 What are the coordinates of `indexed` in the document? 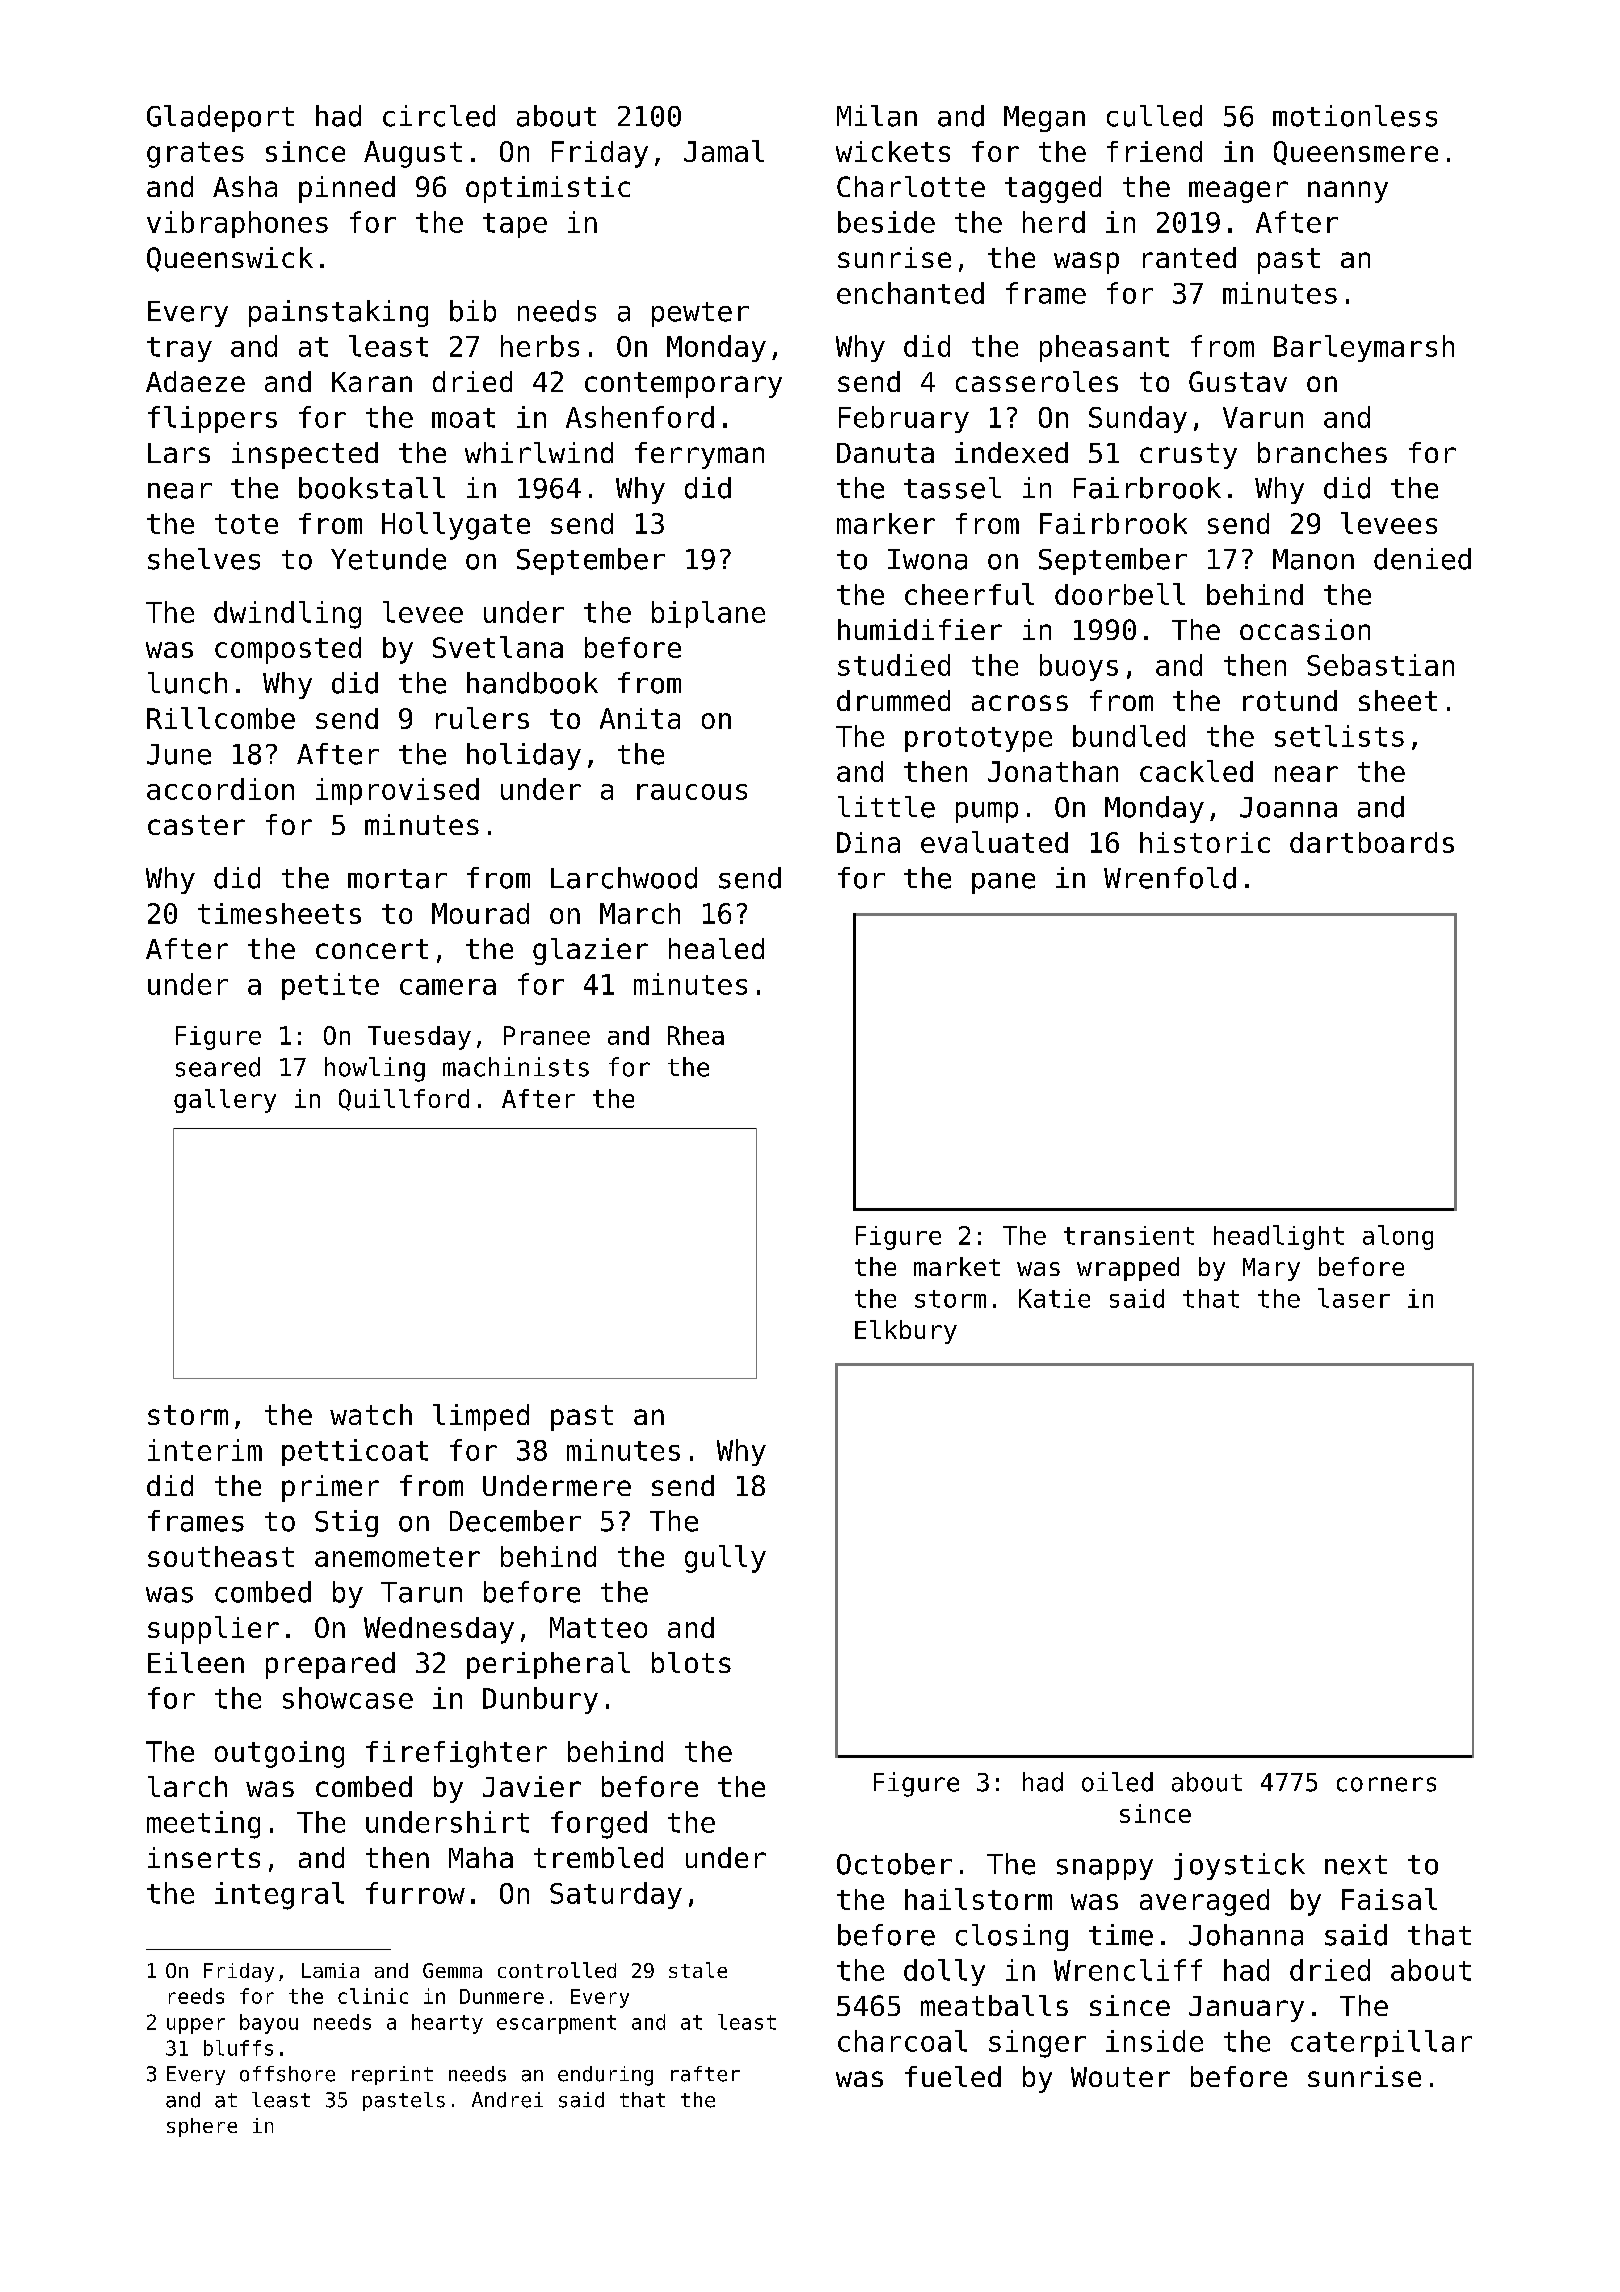 It's located at (1011, 452).
